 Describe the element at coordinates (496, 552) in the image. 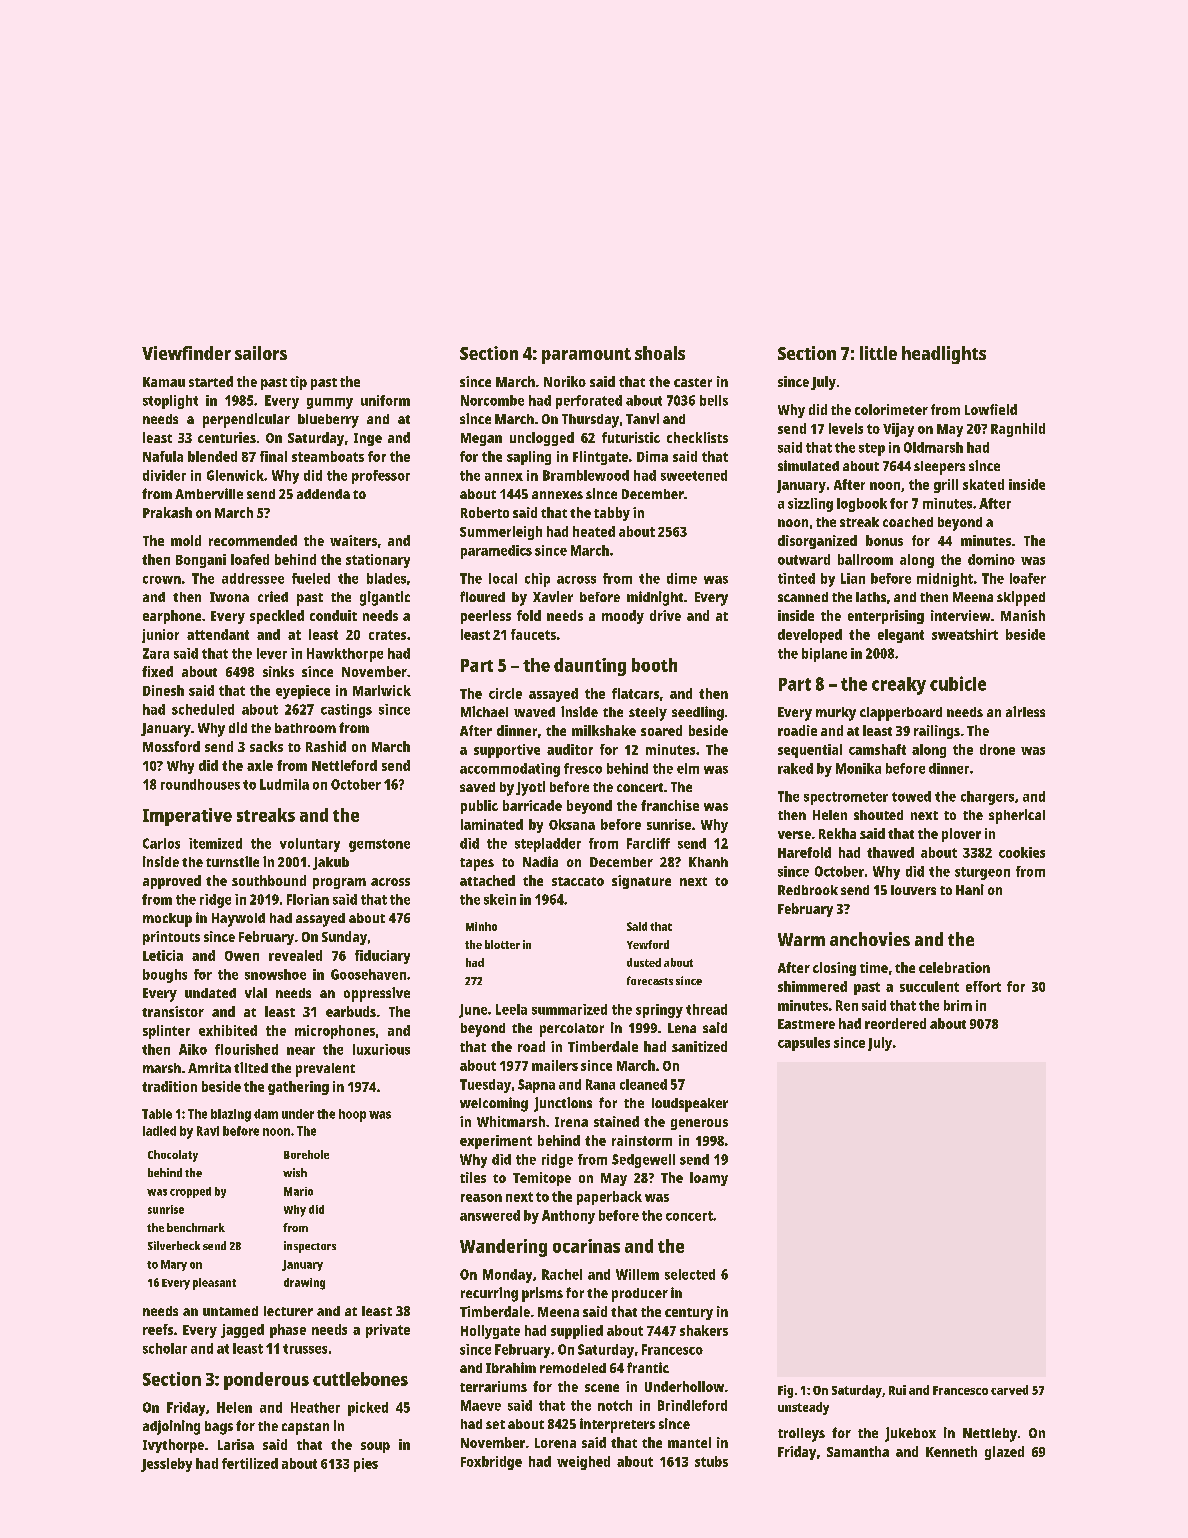

I see `paramedics` at that location.
